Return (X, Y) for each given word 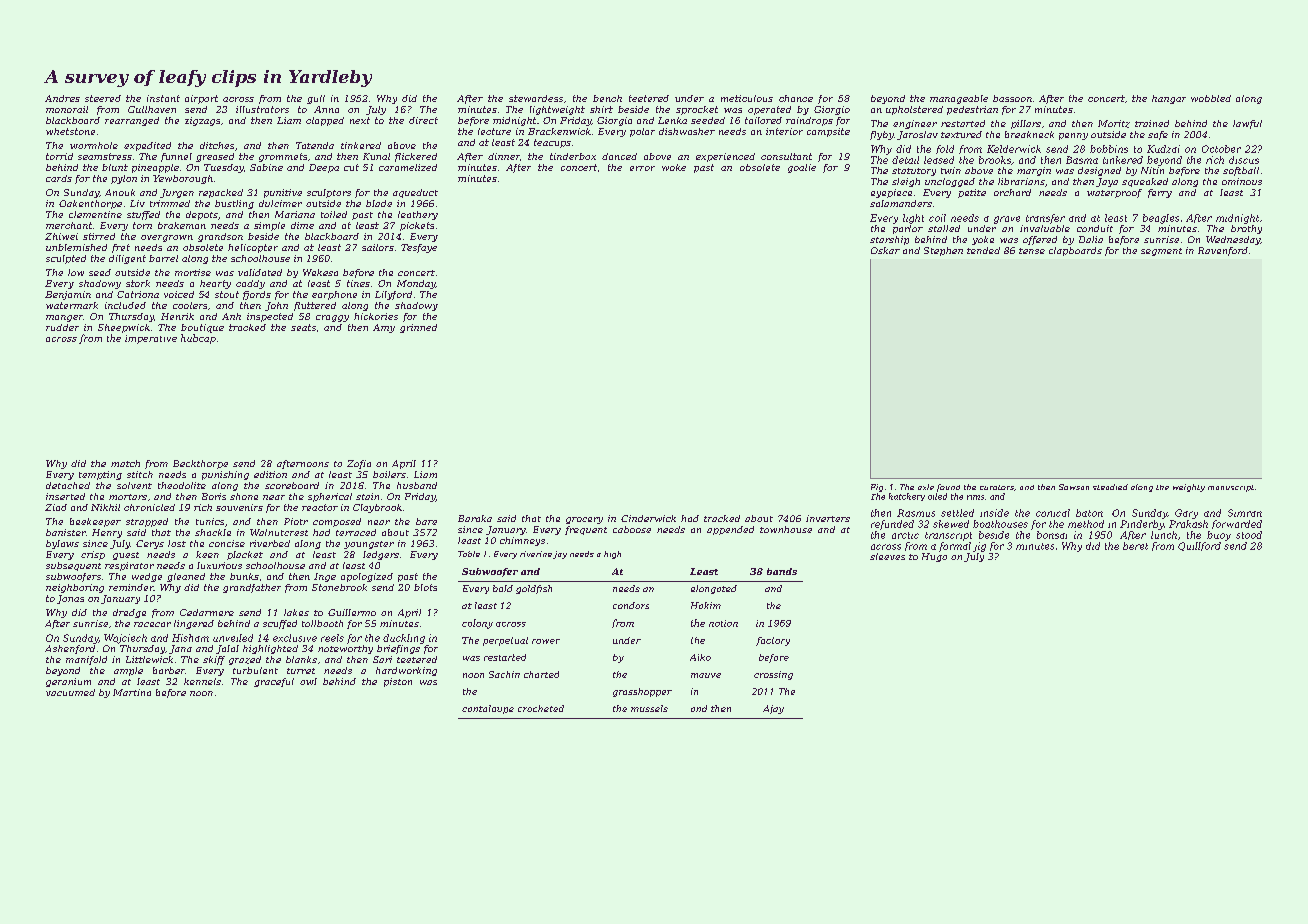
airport (201, 99)
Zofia (359, 464)
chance (796, 98)
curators (997, 487)
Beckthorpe (200, 464)
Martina (132, 692)
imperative (151, 339)
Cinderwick (648, 518)
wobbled (1211, 98)
